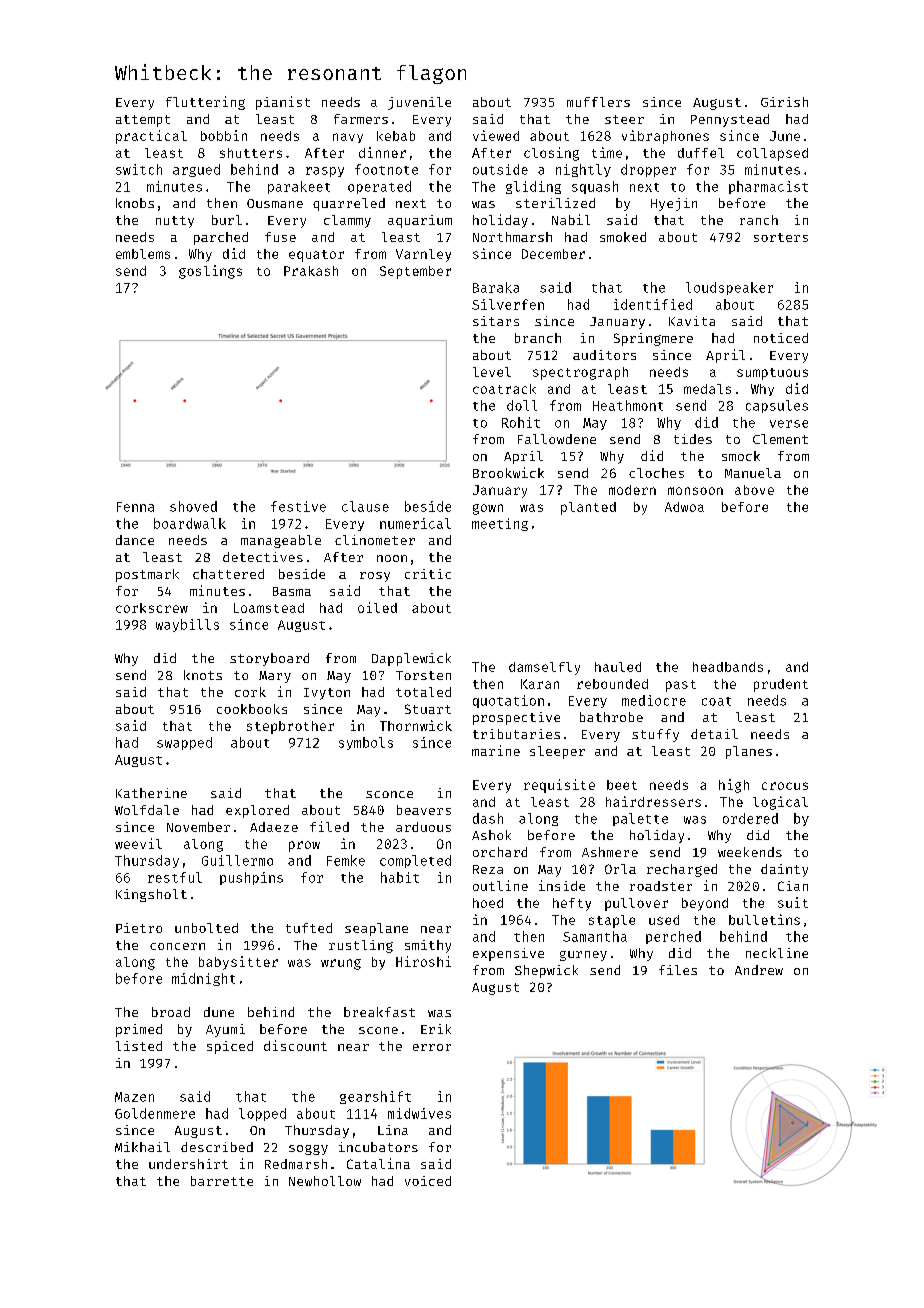 The height and width of the document is (1308, 924). Describe the element at coordinates (419, 103) in the document. I see `juvenile` at that location.
